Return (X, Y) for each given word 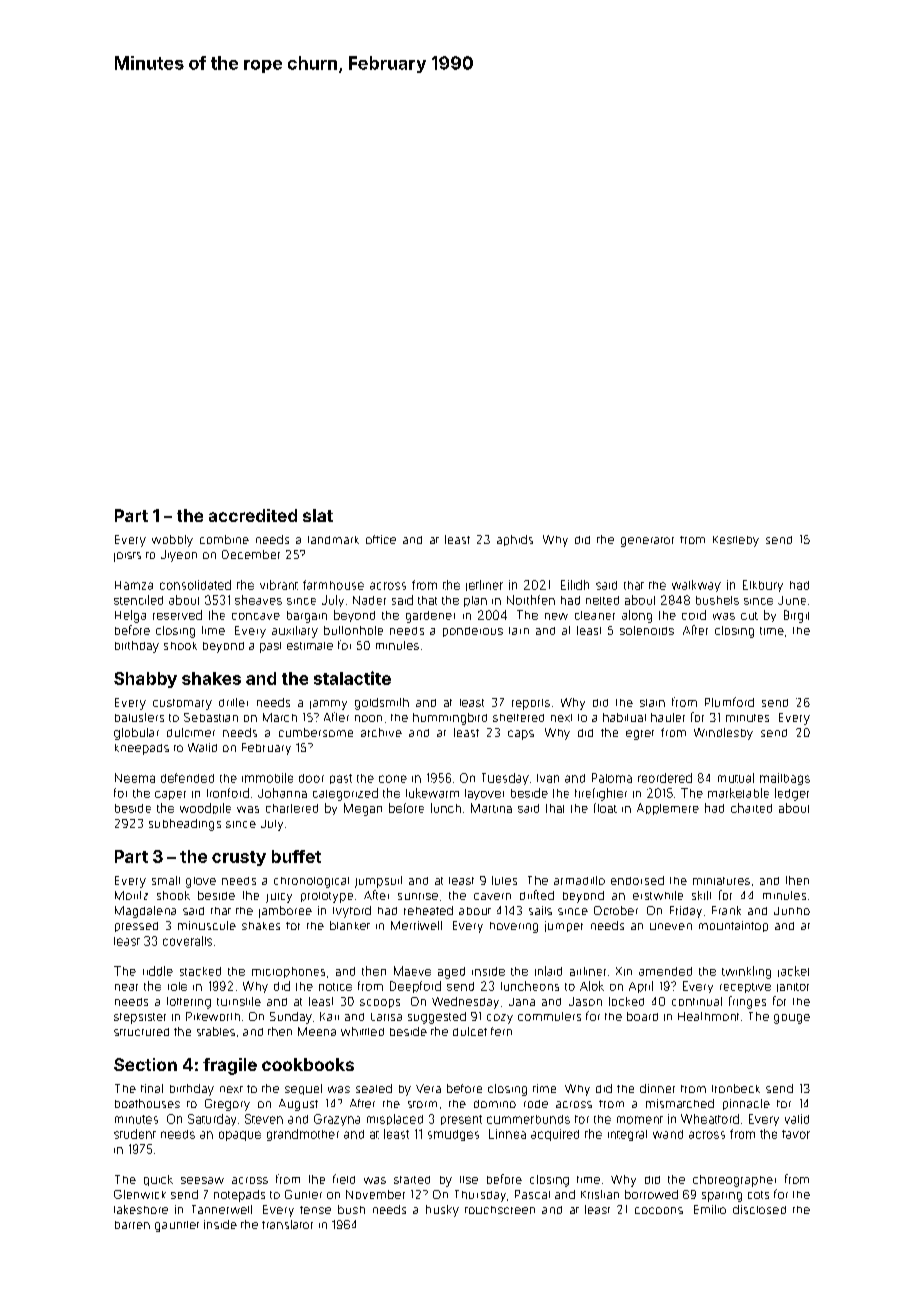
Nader (369, 600)
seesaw (202, 1180)
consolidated (195, 585)
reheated (428, 910)
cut (749, 616)
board (642, 1016)
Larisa (386, 1017)
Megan (363, 809)
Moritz (131, 895)
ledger (792, 794)
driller (233, 702)
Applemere (668, 809)
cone (393, 779)
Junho (792, 911)
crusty (239, 858)
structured (141, 1032)
